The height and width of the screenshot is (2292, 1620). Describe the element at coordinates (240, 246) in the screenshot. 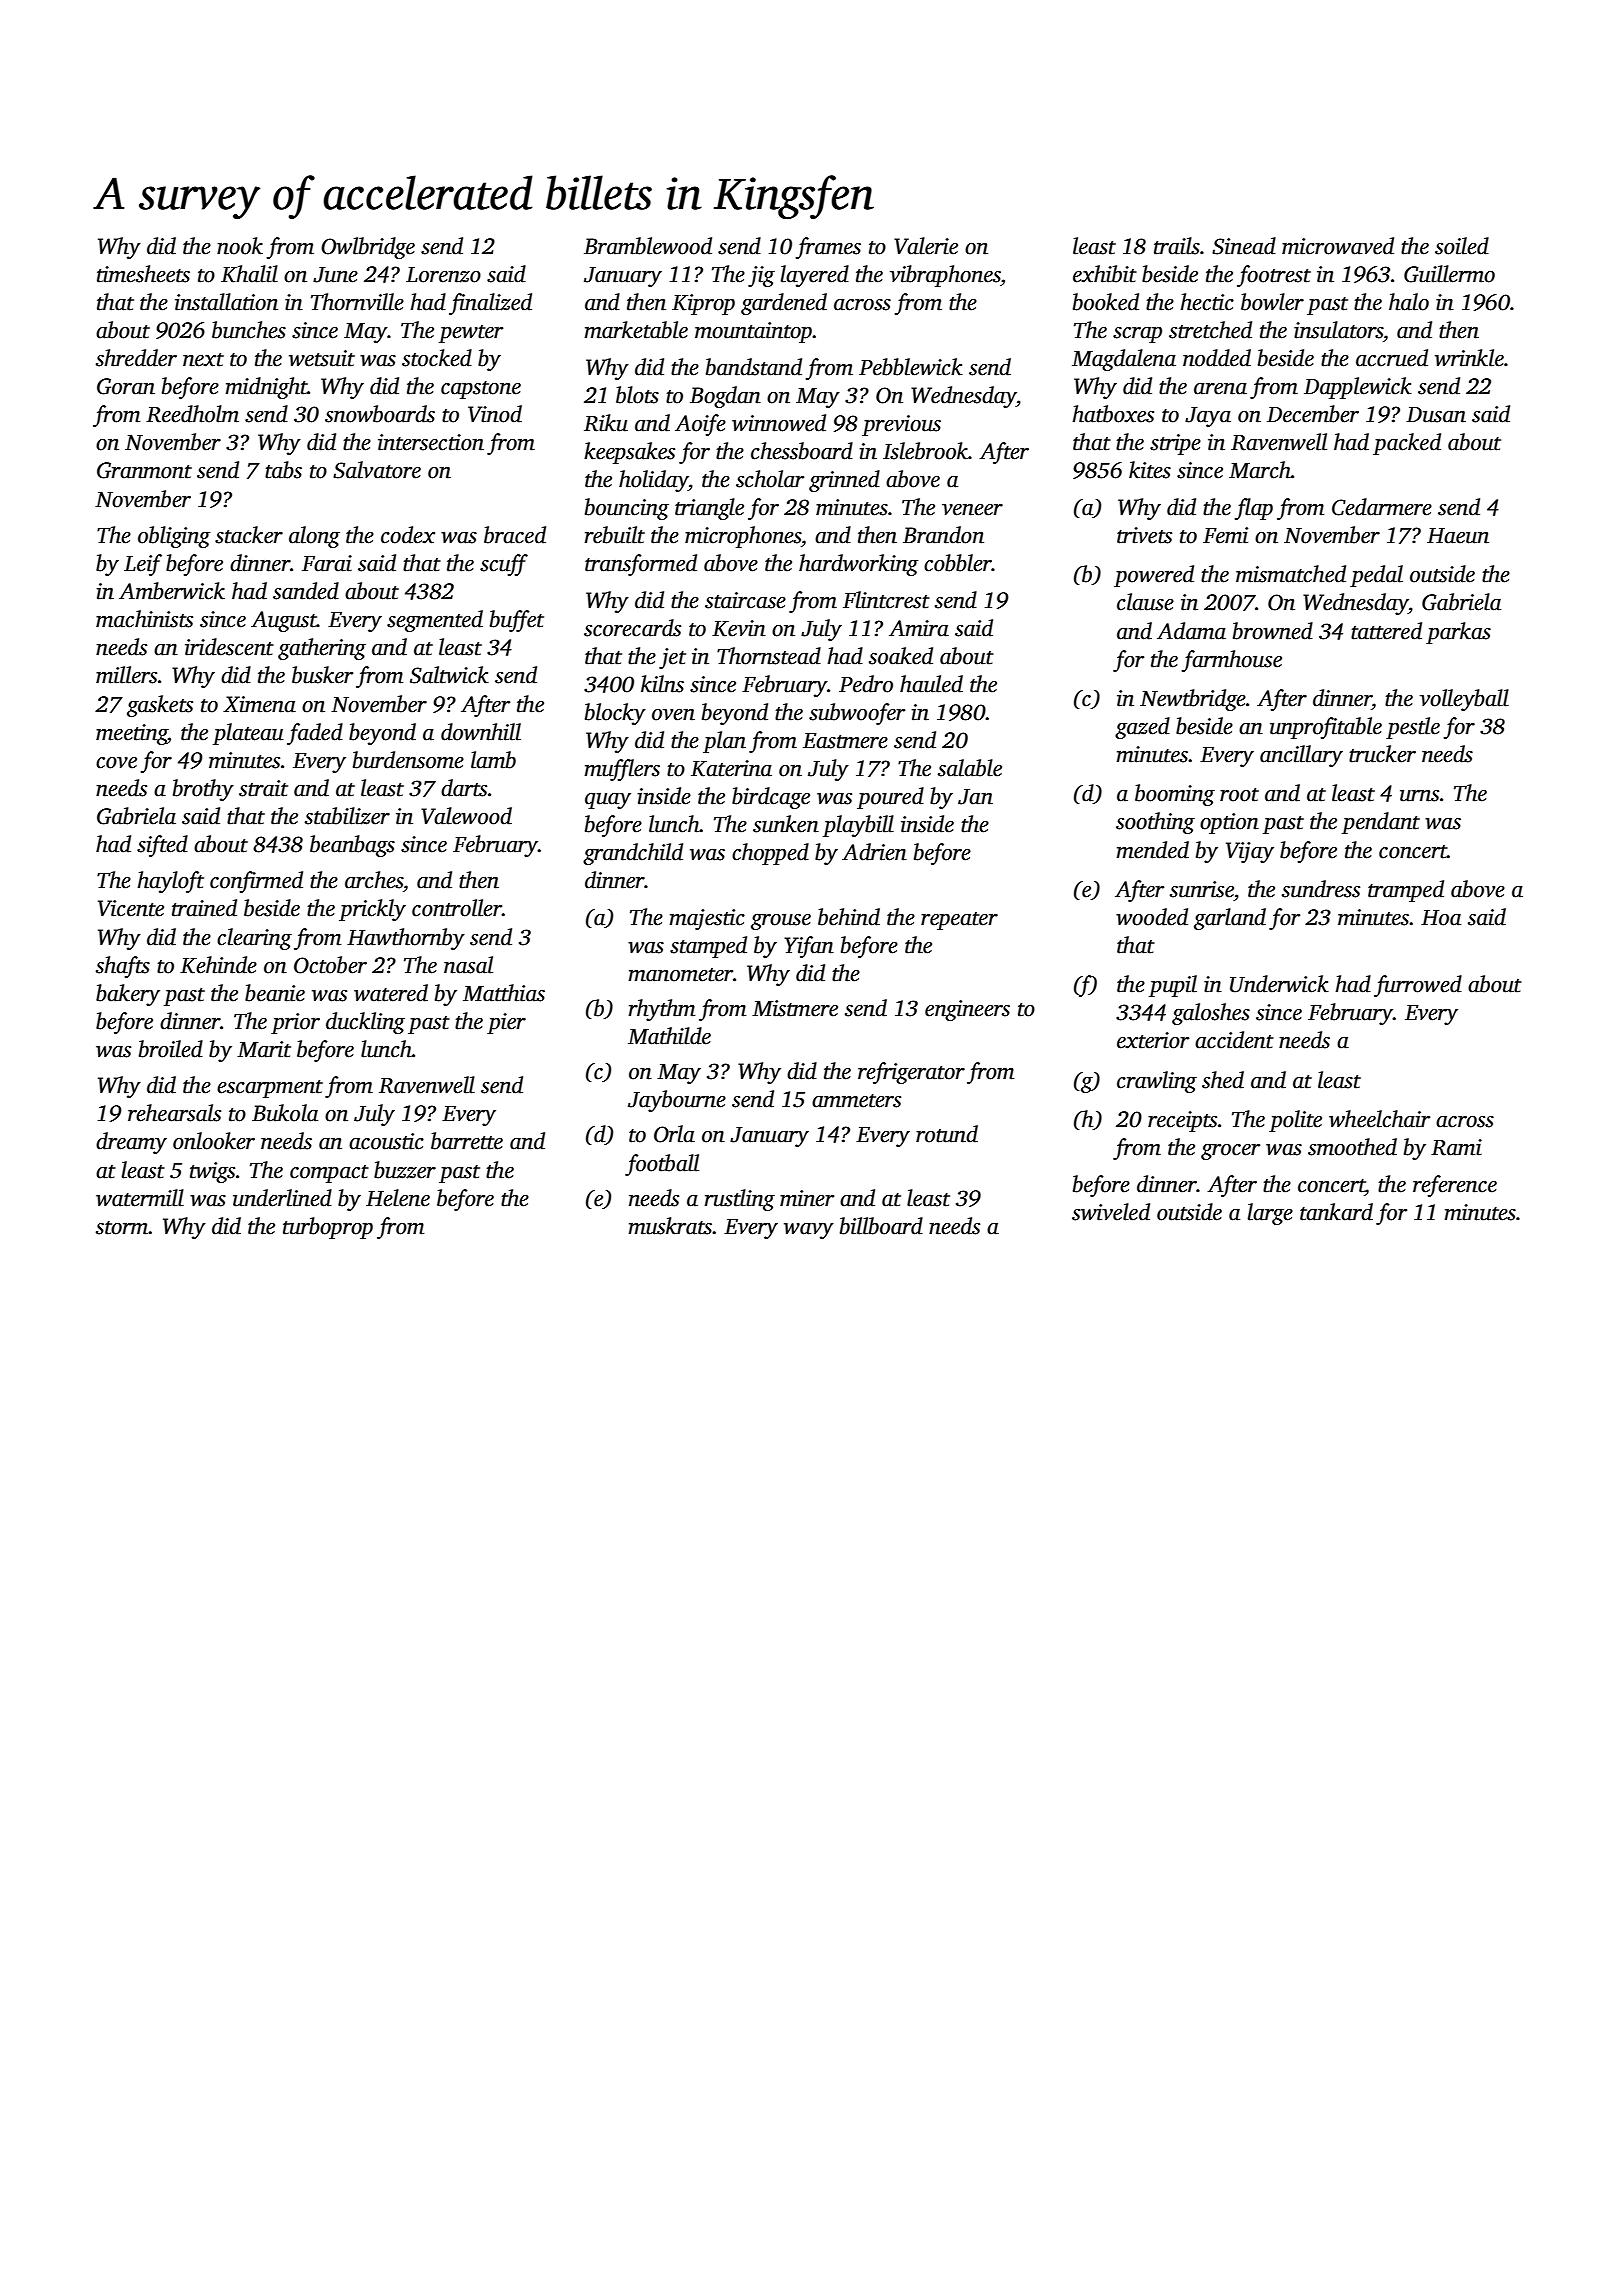

I see `nook` at that location.
